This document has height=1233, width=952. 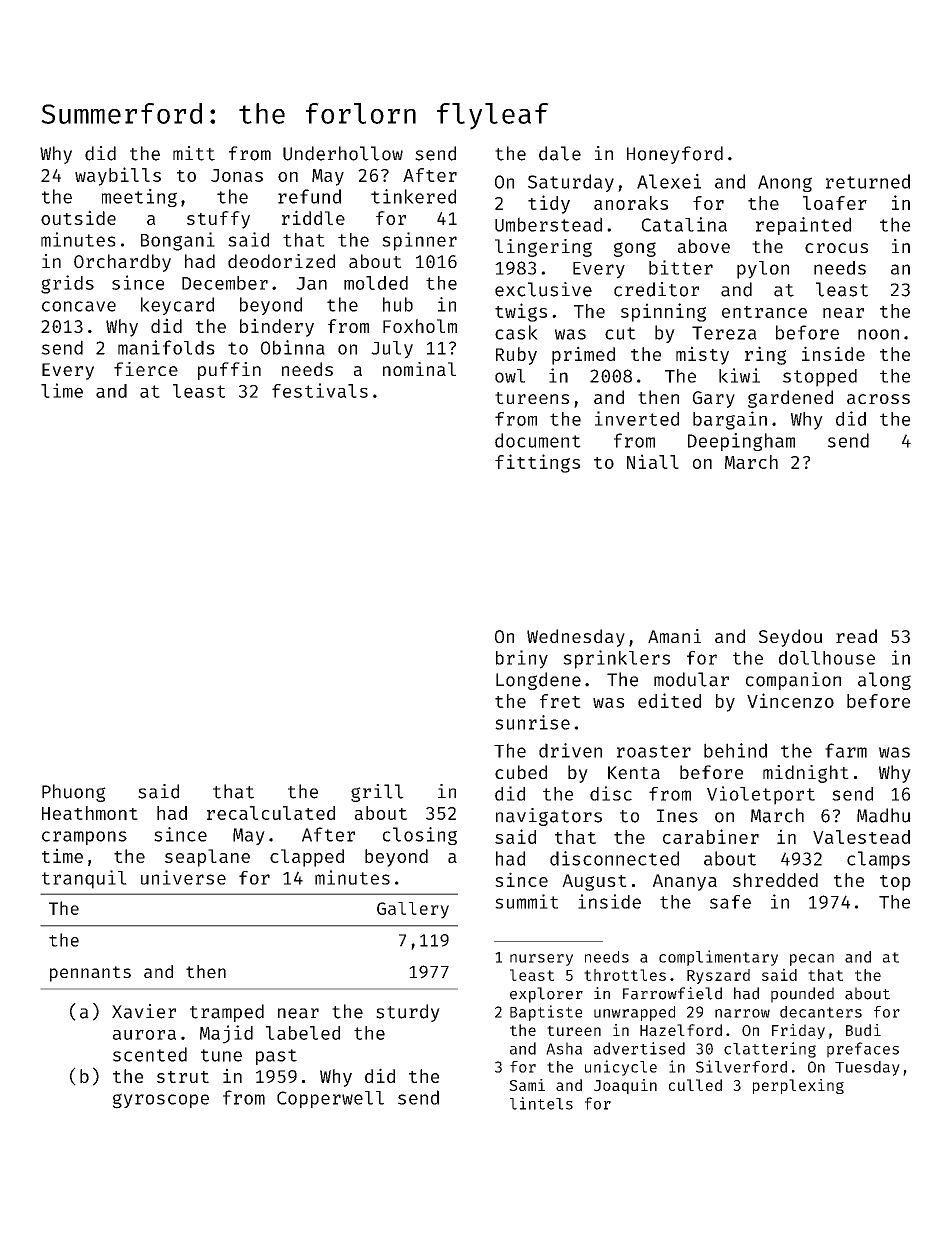 I want to click on culled, so click(x=695, y=1085).
